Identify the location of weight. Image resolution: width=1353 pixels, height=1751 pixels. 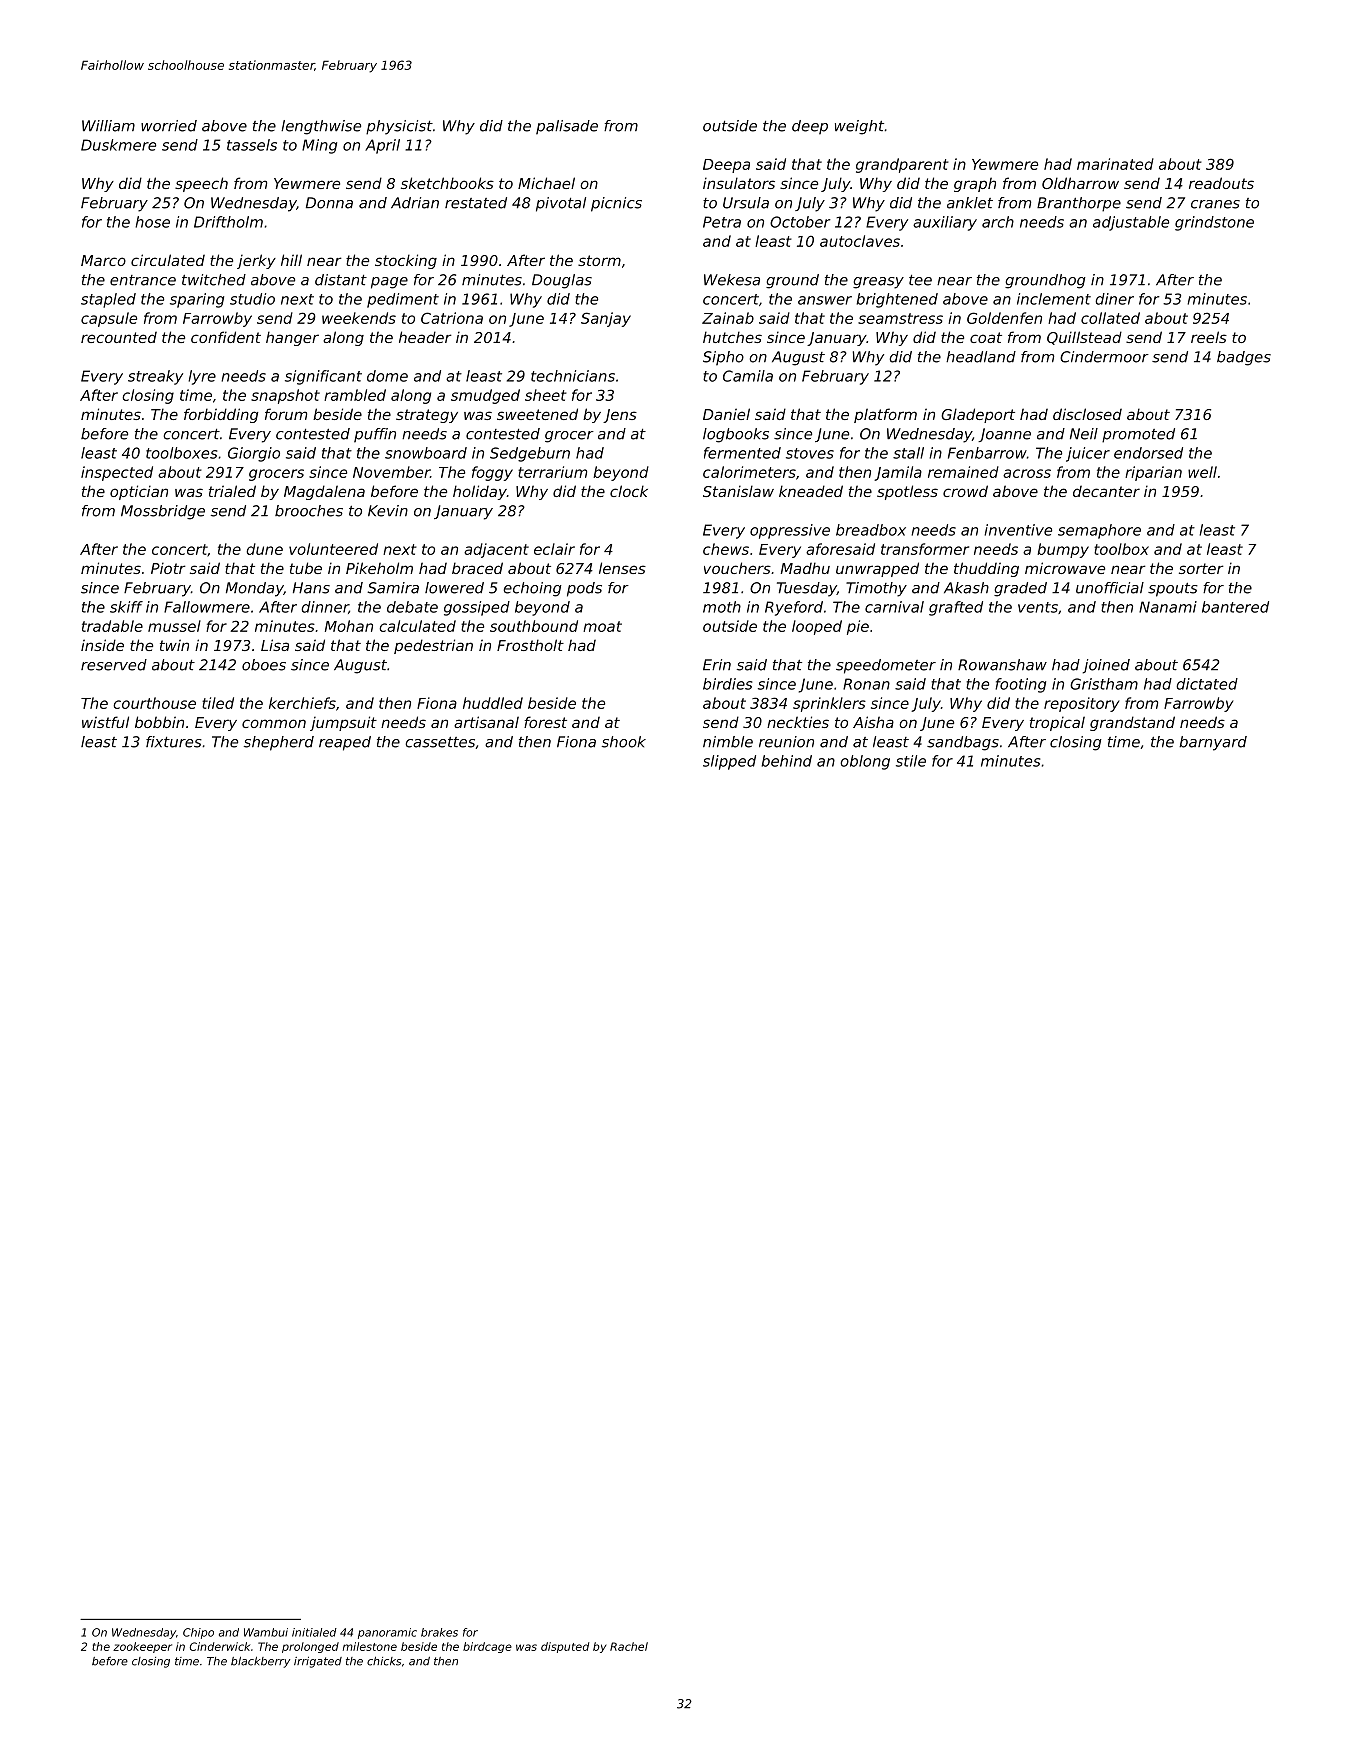
(859, 127).
